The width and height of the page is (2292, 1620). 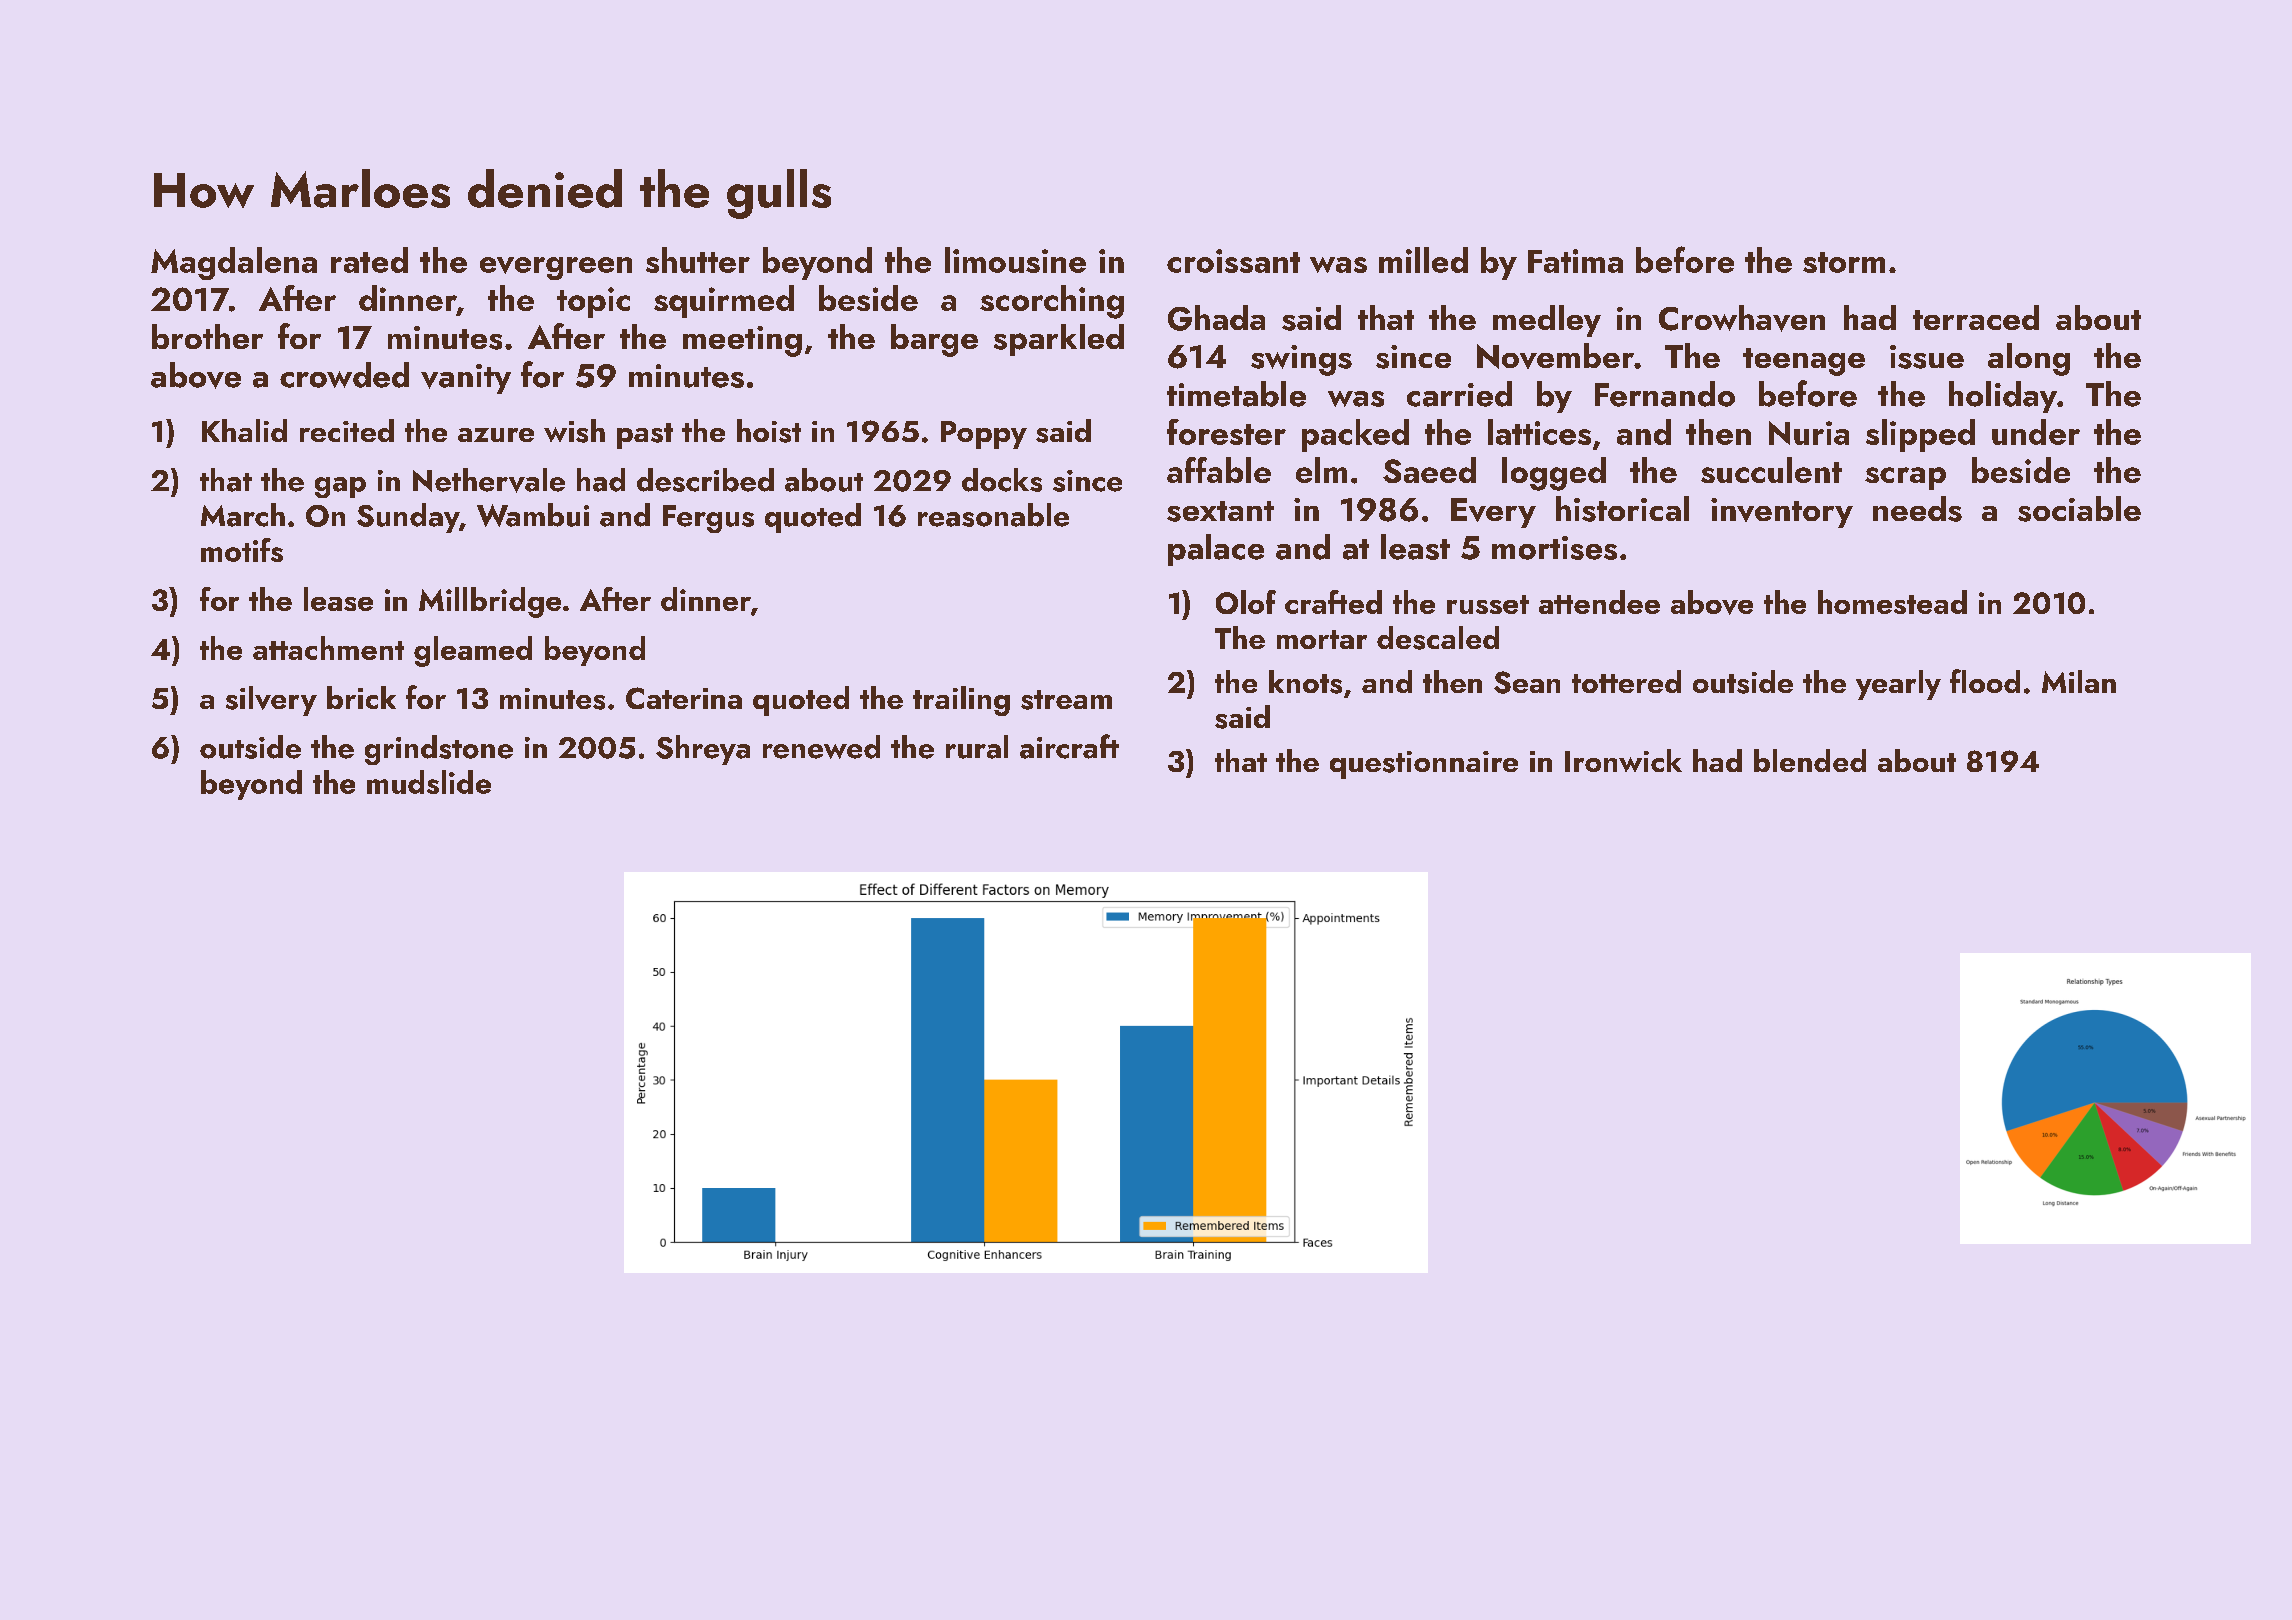 I want to click on reasonable, so click(x=993, y=515).
